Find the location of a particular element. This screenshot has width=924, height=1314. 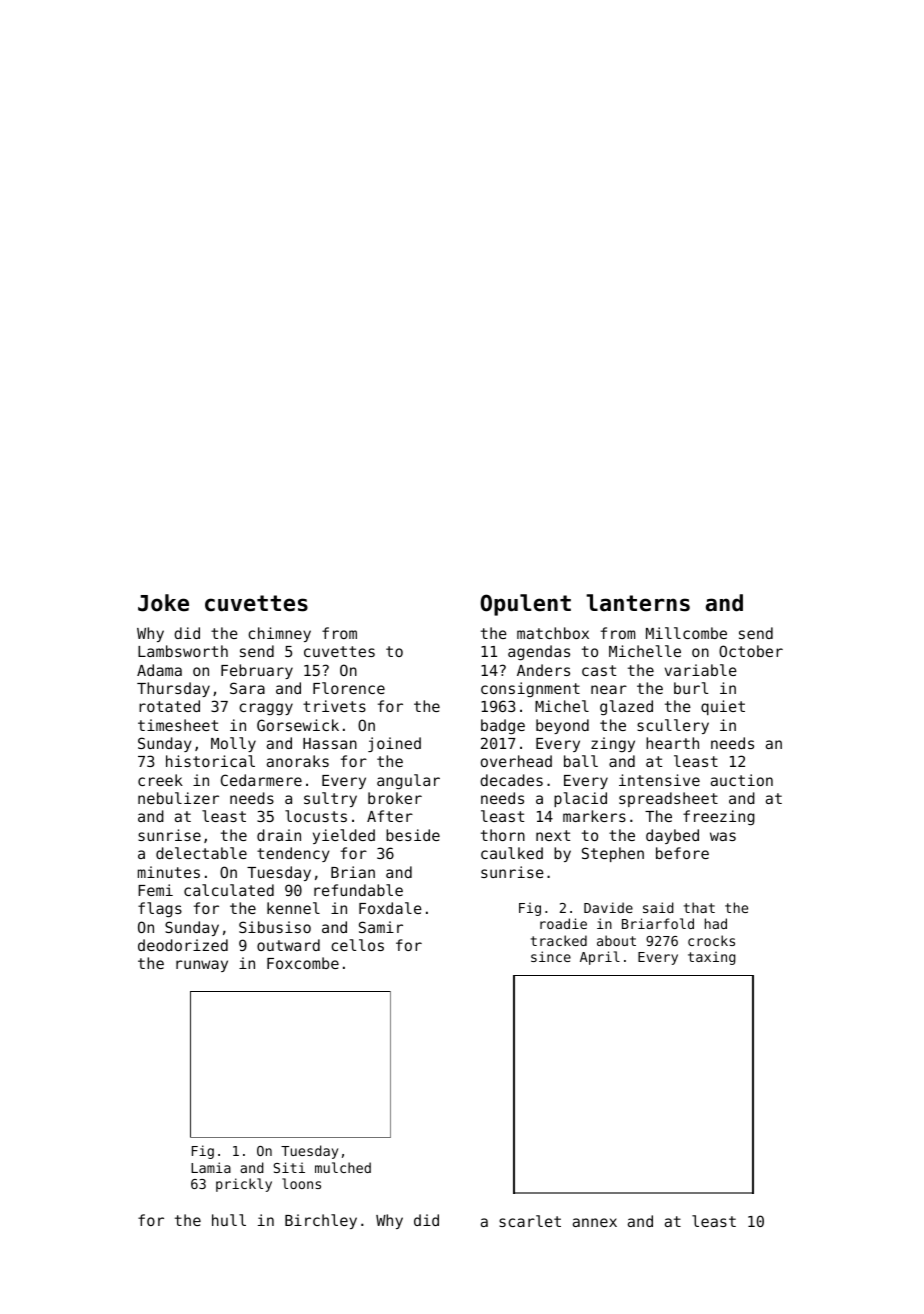

crocks is located at coordinates (711, 940).
